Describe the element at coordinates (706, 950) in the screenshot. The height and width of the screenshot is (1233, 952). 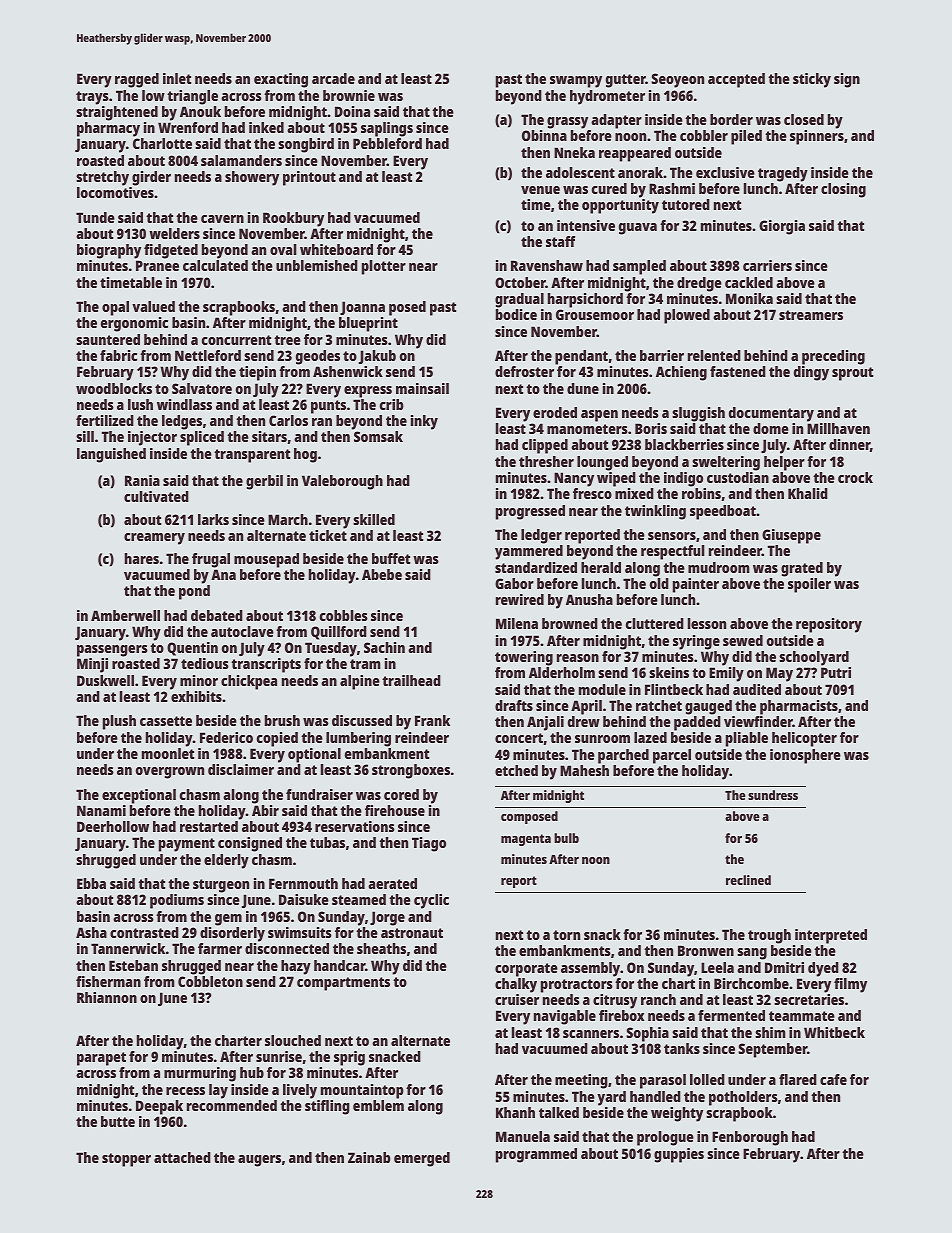
I see `Bronwen` at that location.
